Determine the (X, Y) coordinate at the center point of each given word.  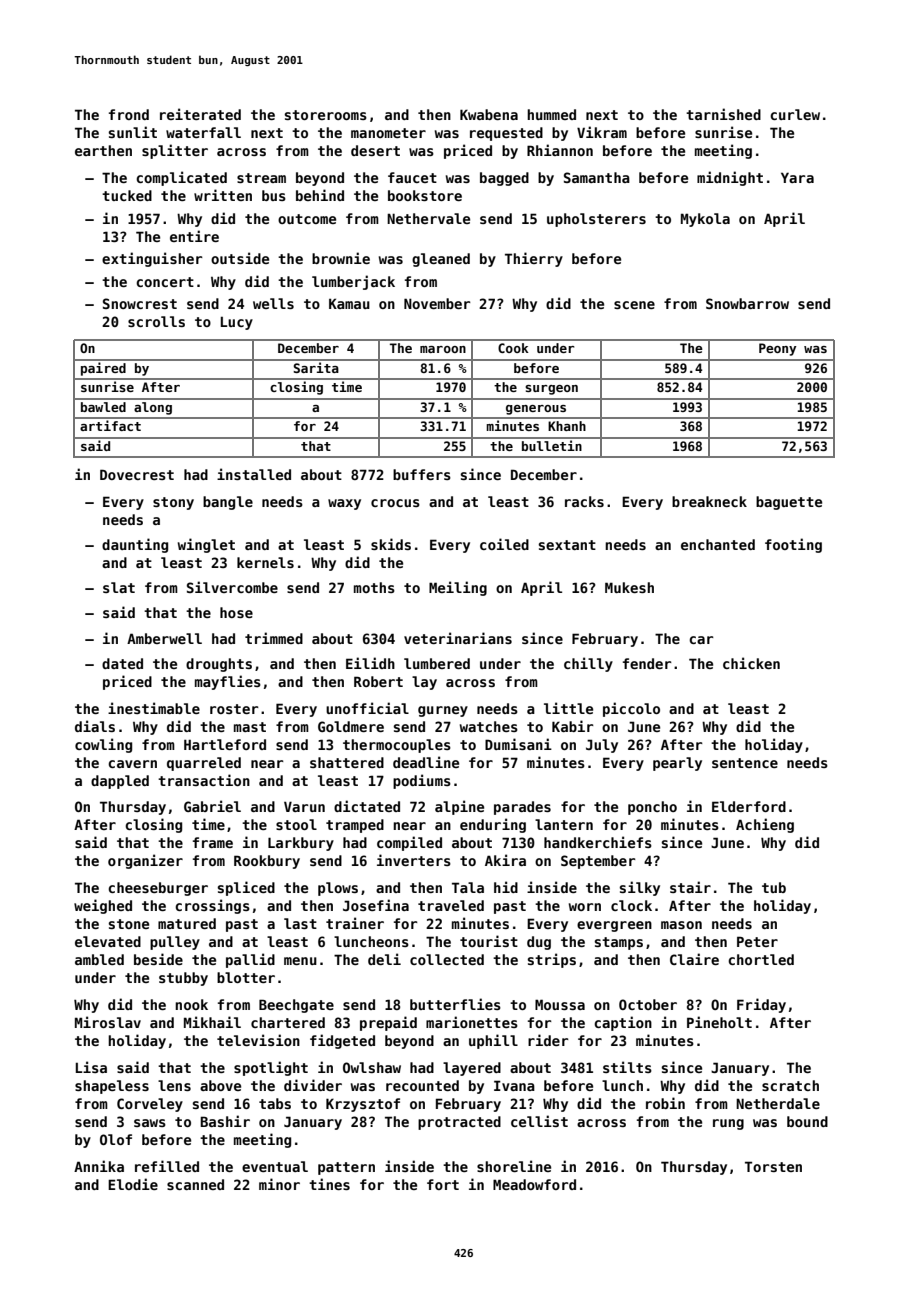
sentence (745, 763)
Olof (116, 1139)
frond (129, 114)
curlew (795, 114)
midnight (730, 178)
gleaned (441, 260)
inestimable (154, 708)
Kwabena (489, 114)
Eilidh (370, 663)
